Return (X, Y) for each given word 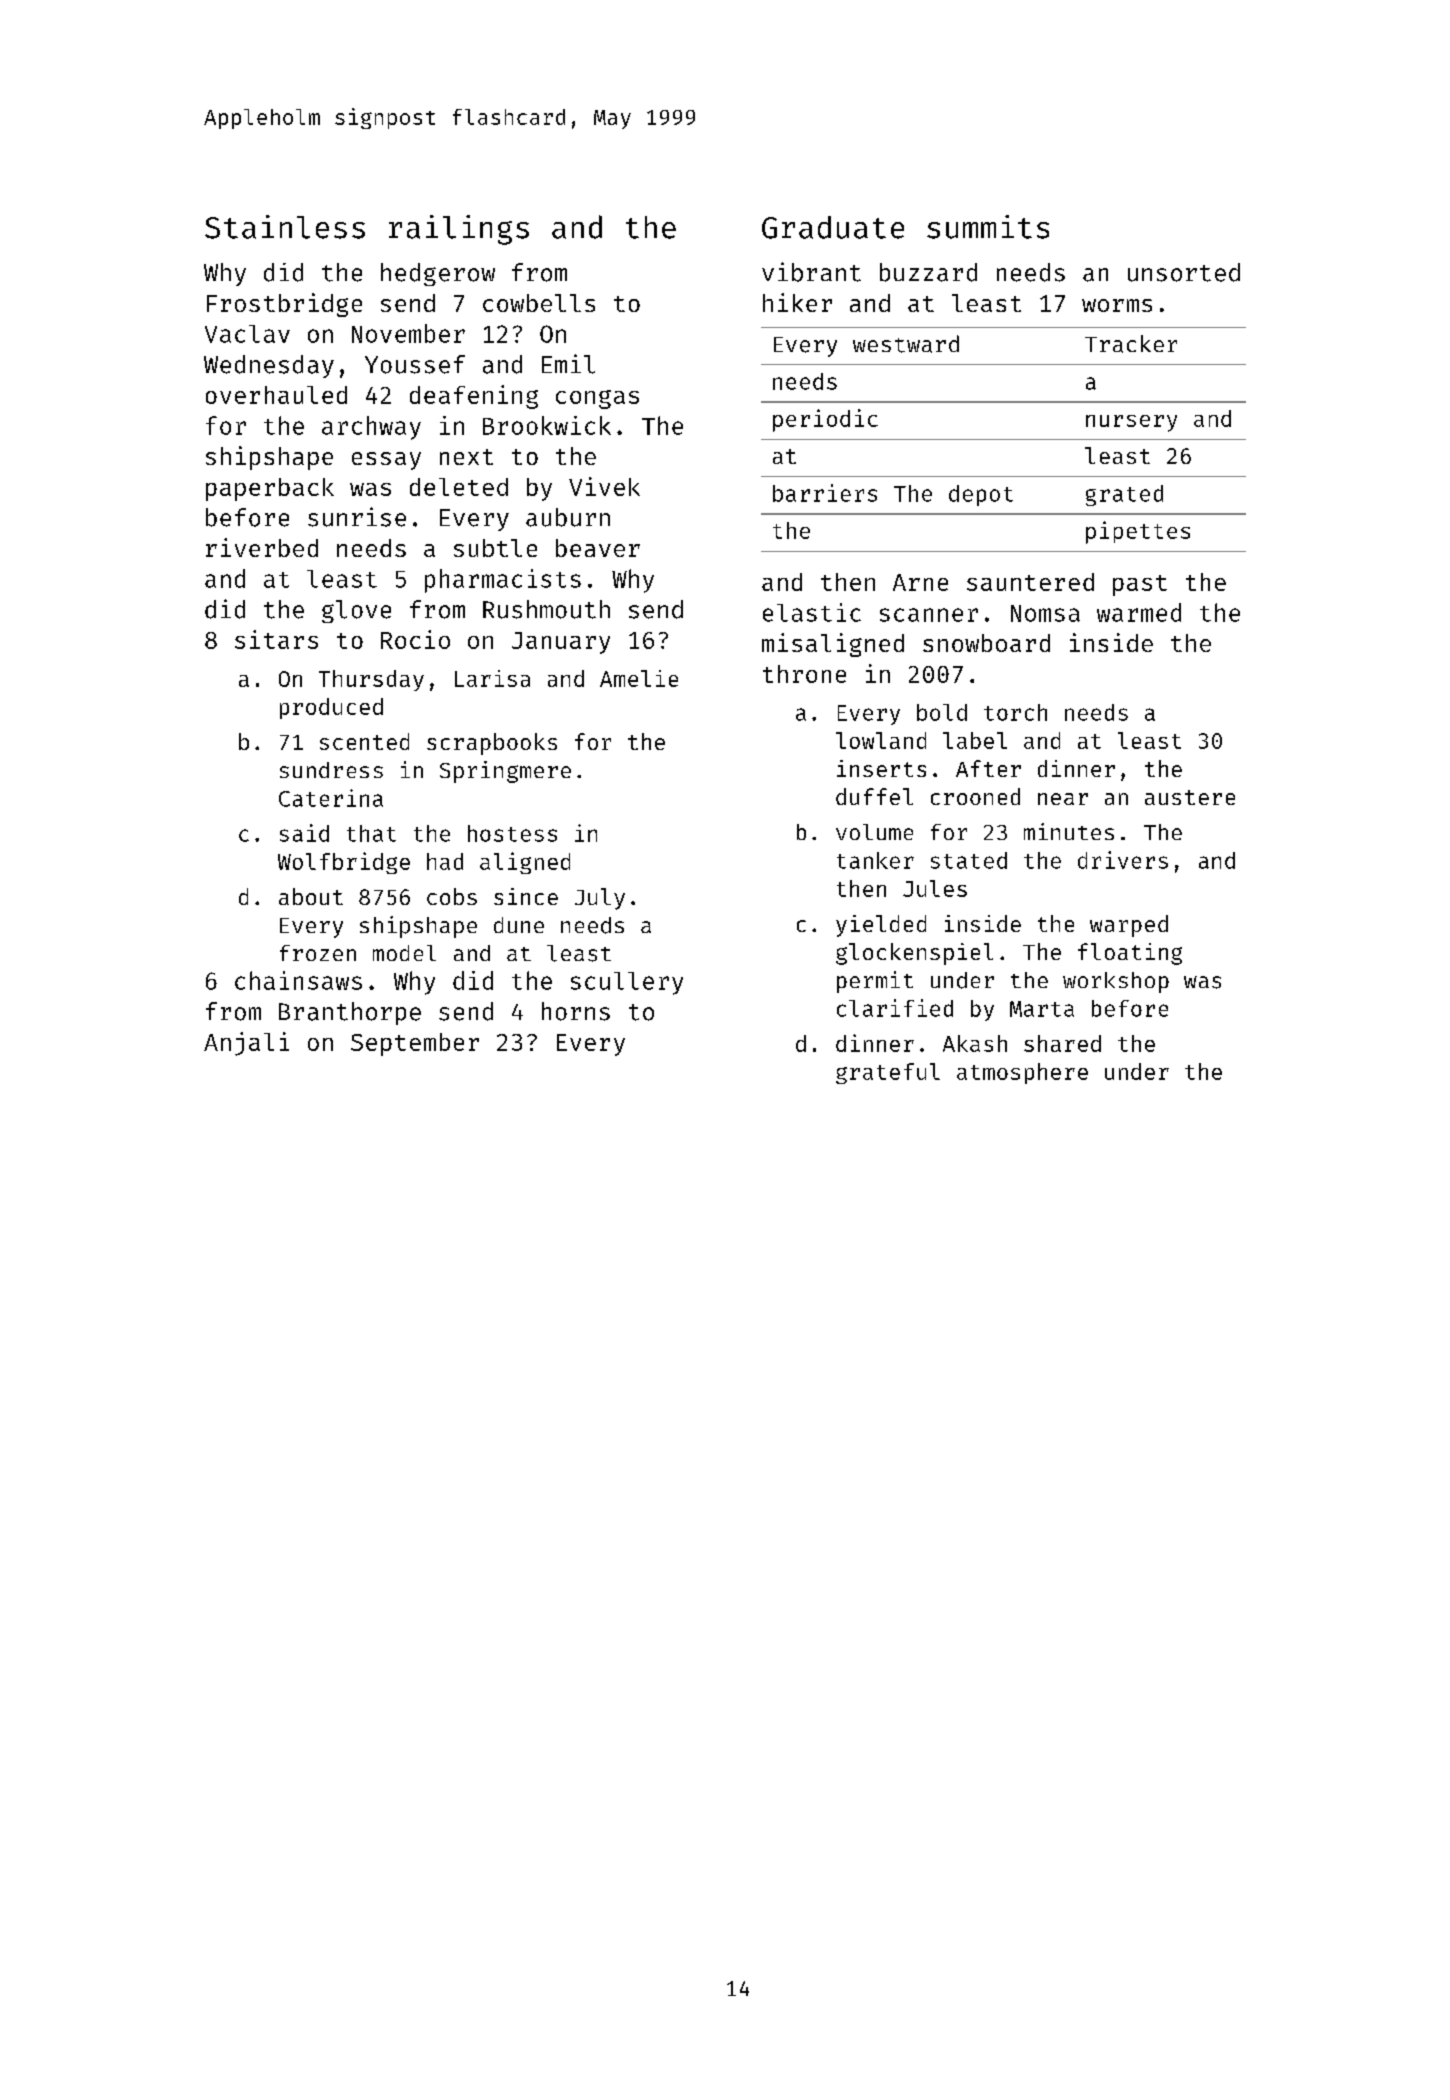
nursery (1131, 423)
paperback (270, 489)
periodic (825, 420)
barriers (825, 493)
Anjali (246, 1044)
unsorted (1184, 272)
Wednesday (269, 366)
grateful (888, 1073)
